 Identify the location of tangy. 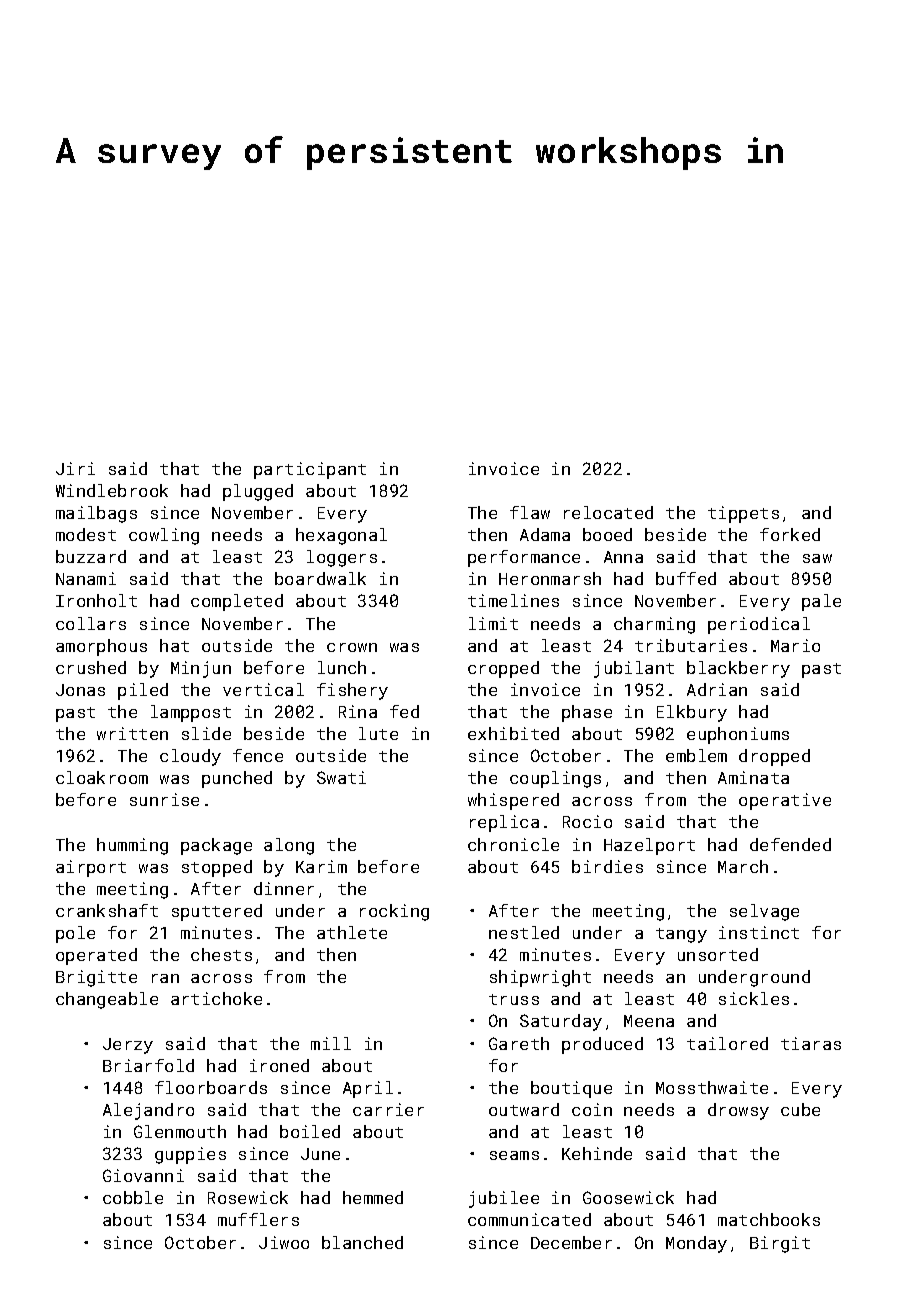
(681, 935).
